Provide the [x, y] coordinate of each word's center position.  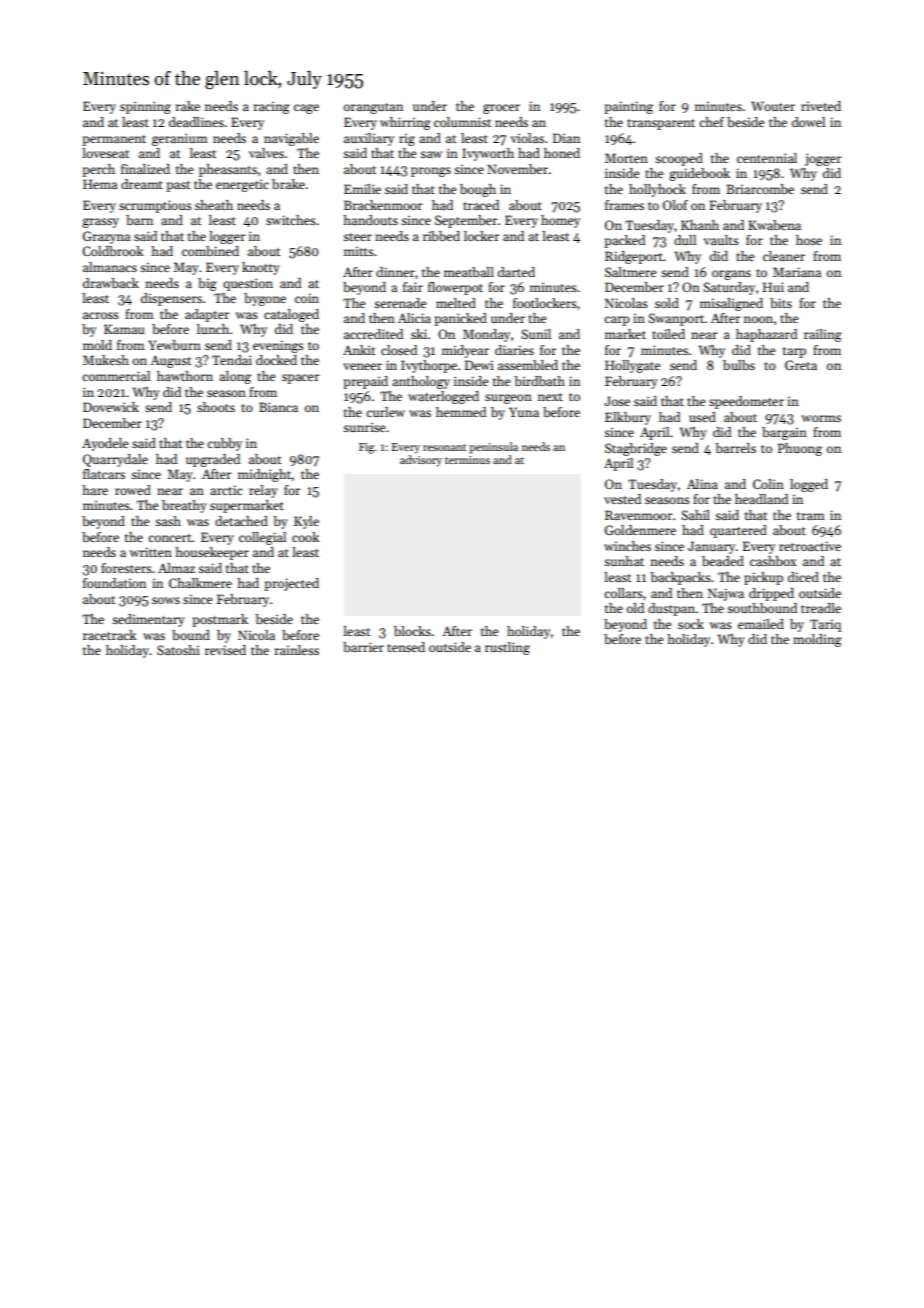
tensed [406, 647]
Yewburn [174, 345]
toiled [668, 334]
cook [305, 537]
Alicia [414, 318]
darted [516, 272]
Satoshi [178, 650]
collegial [262, 538]
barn [139, 220]
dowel [808, 122]
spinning [145, 107]
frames [624, 205]
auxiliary [369, 139]
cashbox [773, 561]
